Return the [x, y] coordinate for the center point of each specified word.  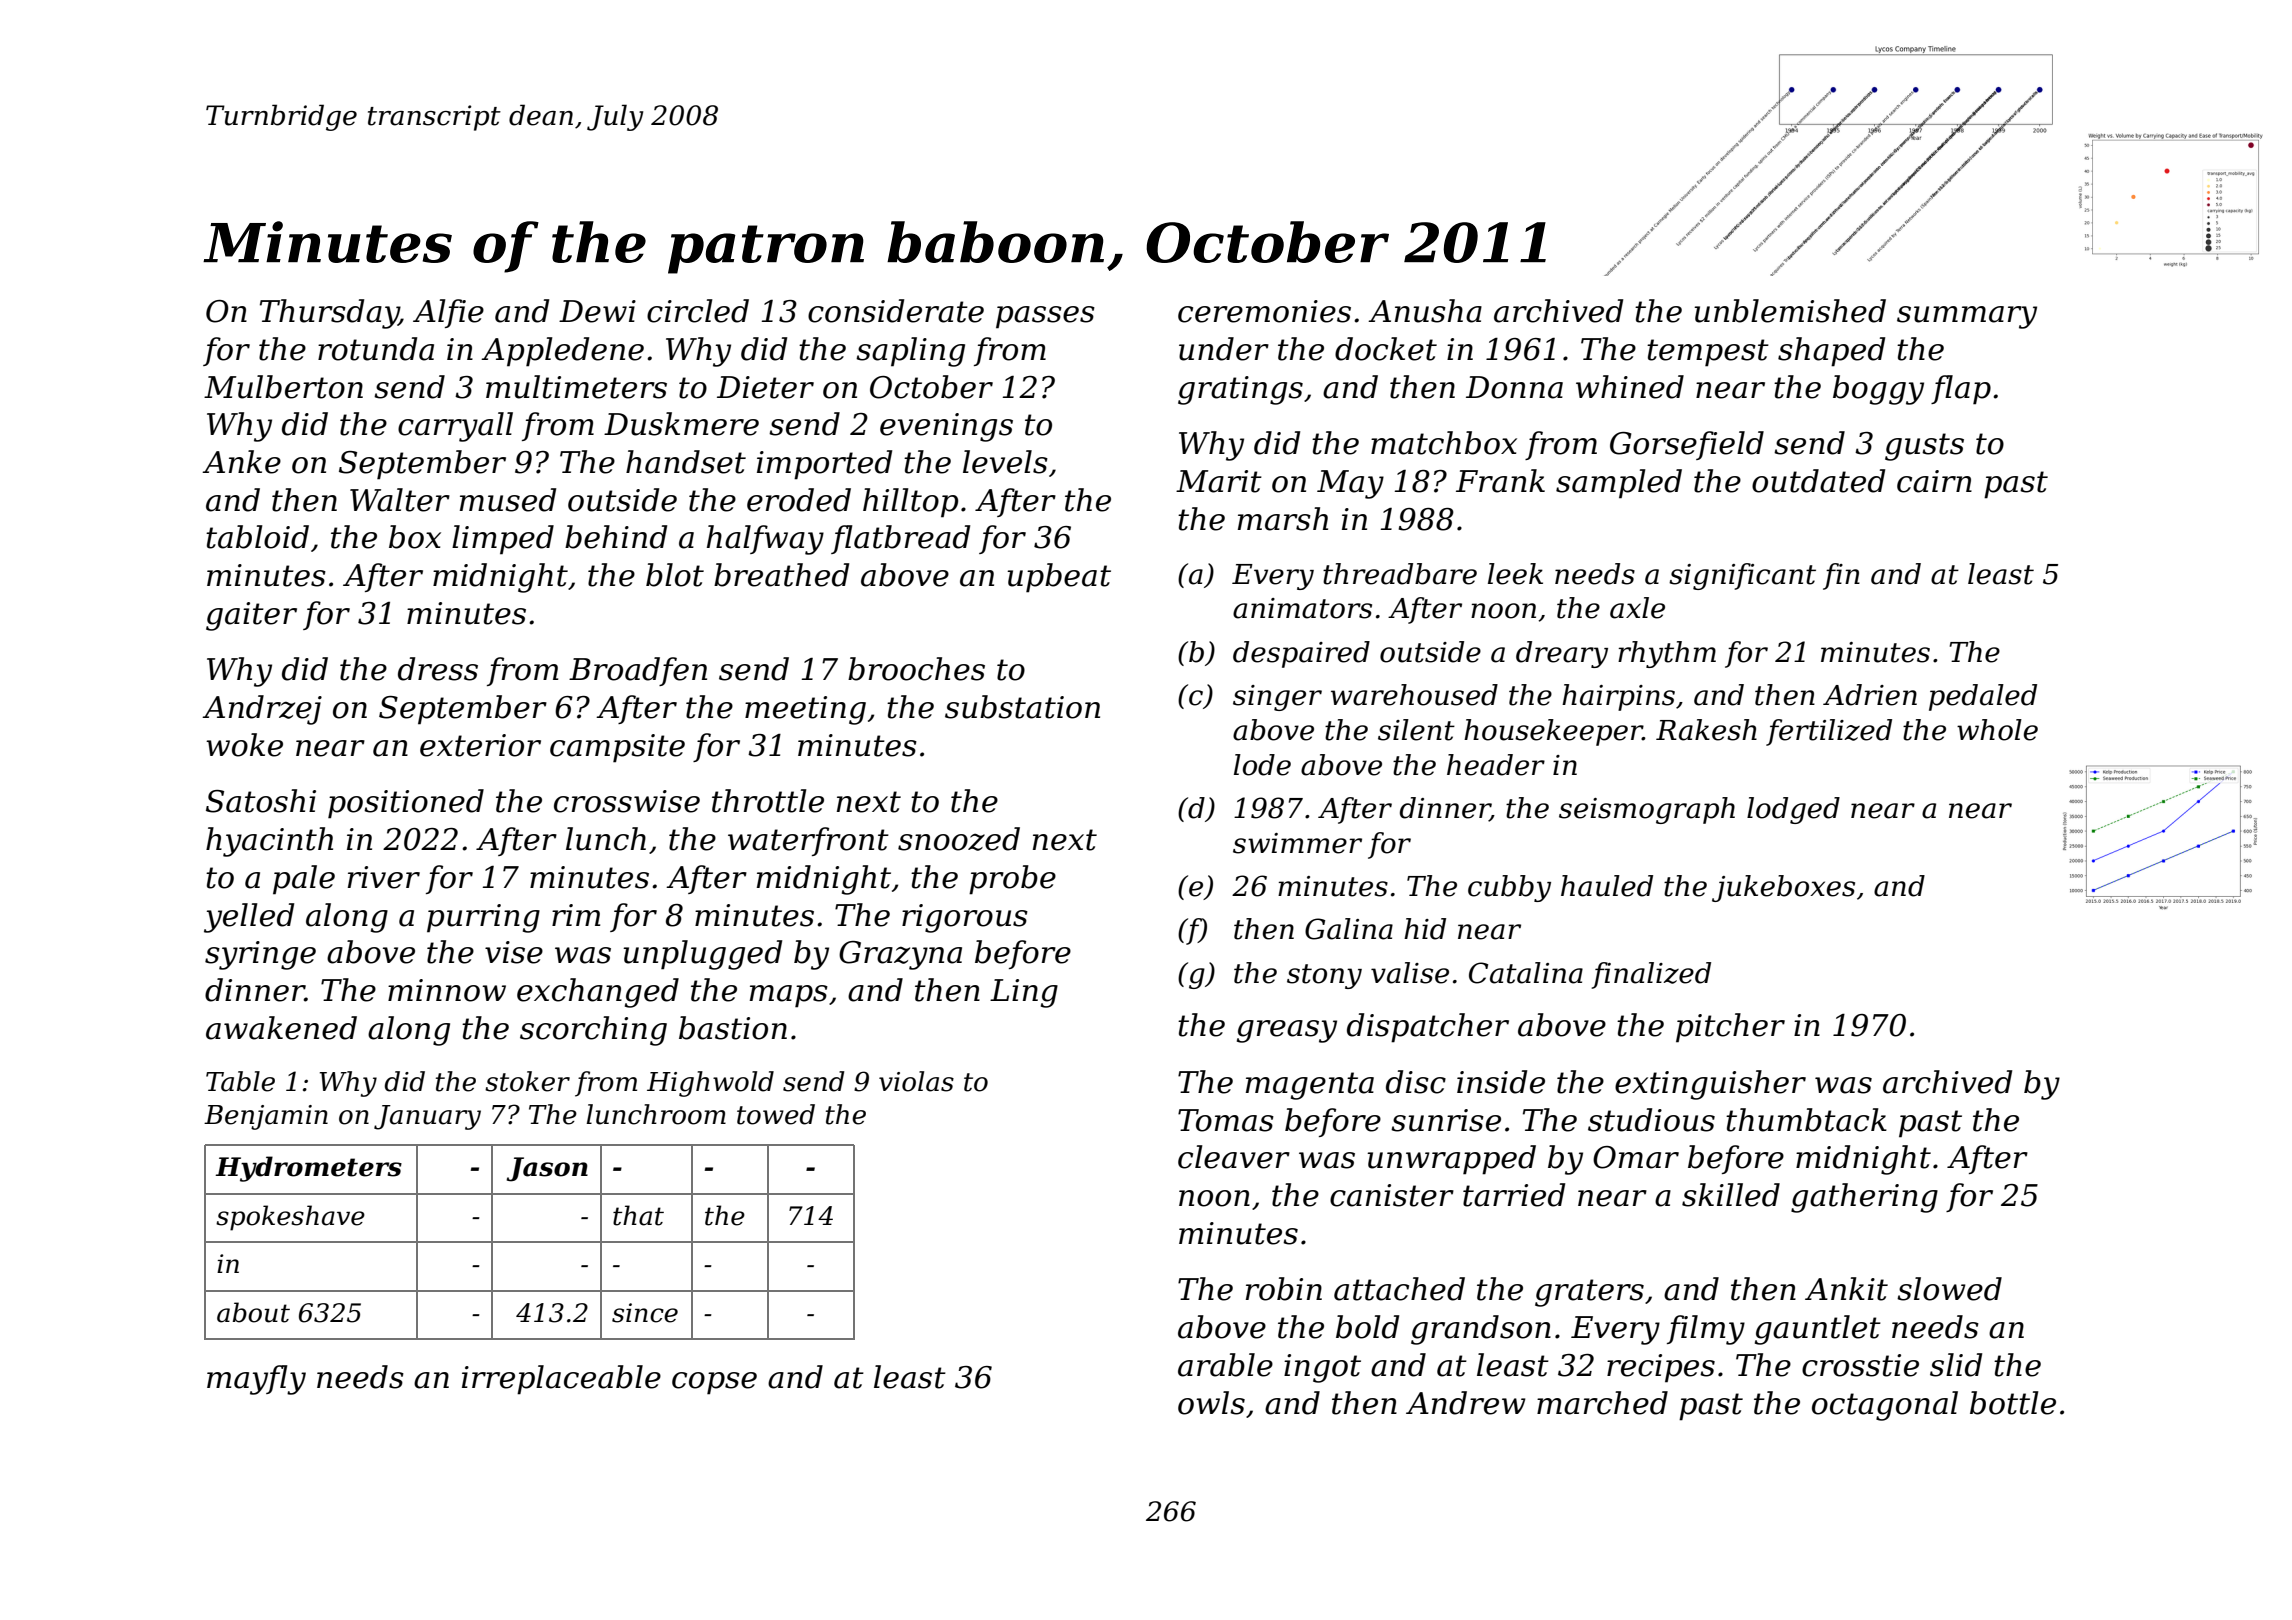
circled [698, 311]
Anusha [1425, 311]
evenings [946, 427]
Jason [547, 1169]
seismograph [1647, 810]
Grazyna [900, 955]
